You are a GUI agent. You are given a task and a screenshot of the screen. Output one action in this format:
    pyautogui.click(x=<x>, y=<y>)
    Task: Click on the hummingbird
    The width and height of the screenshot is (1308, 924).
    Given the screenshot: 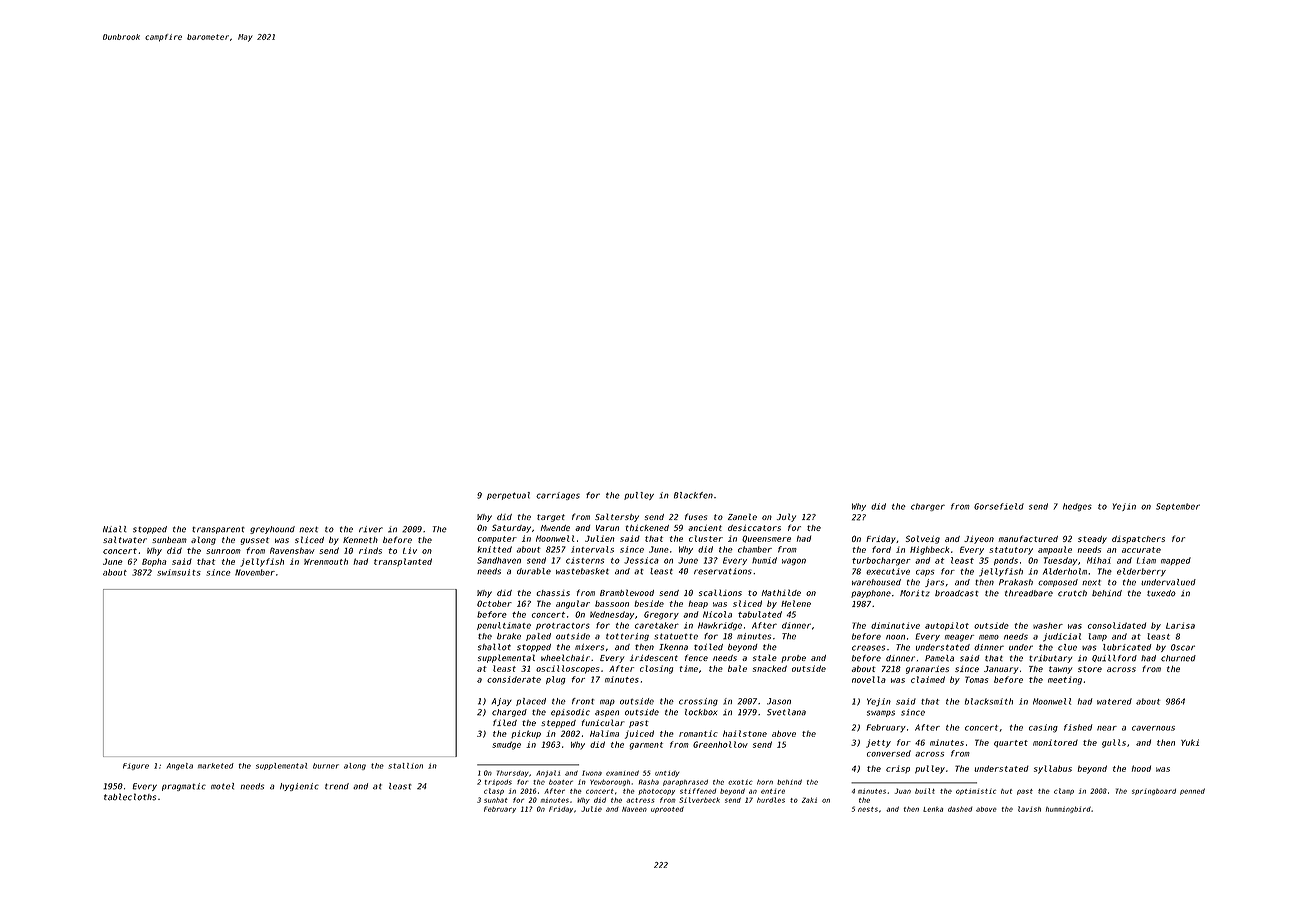 What is the action you would take?
    pyautogui.click(x=1068, y=809)
